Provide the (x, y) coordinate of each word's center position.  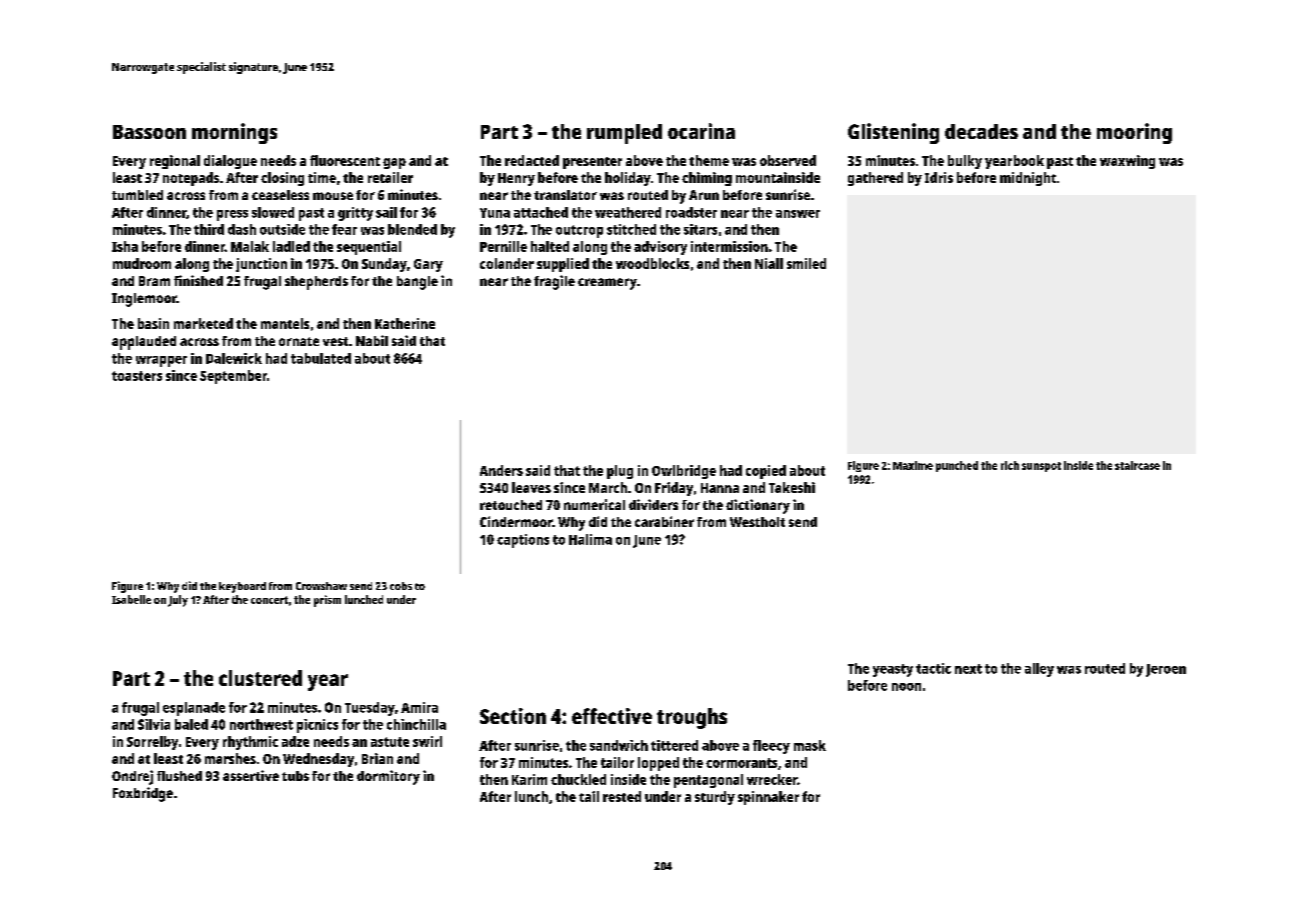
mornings (234, 133)
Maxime (913, 465)
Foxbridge (143, 794)
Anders (501, 470)
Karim (529, 779)
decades (981, 131)
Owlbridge (684, 472)
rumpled (624, 134)
